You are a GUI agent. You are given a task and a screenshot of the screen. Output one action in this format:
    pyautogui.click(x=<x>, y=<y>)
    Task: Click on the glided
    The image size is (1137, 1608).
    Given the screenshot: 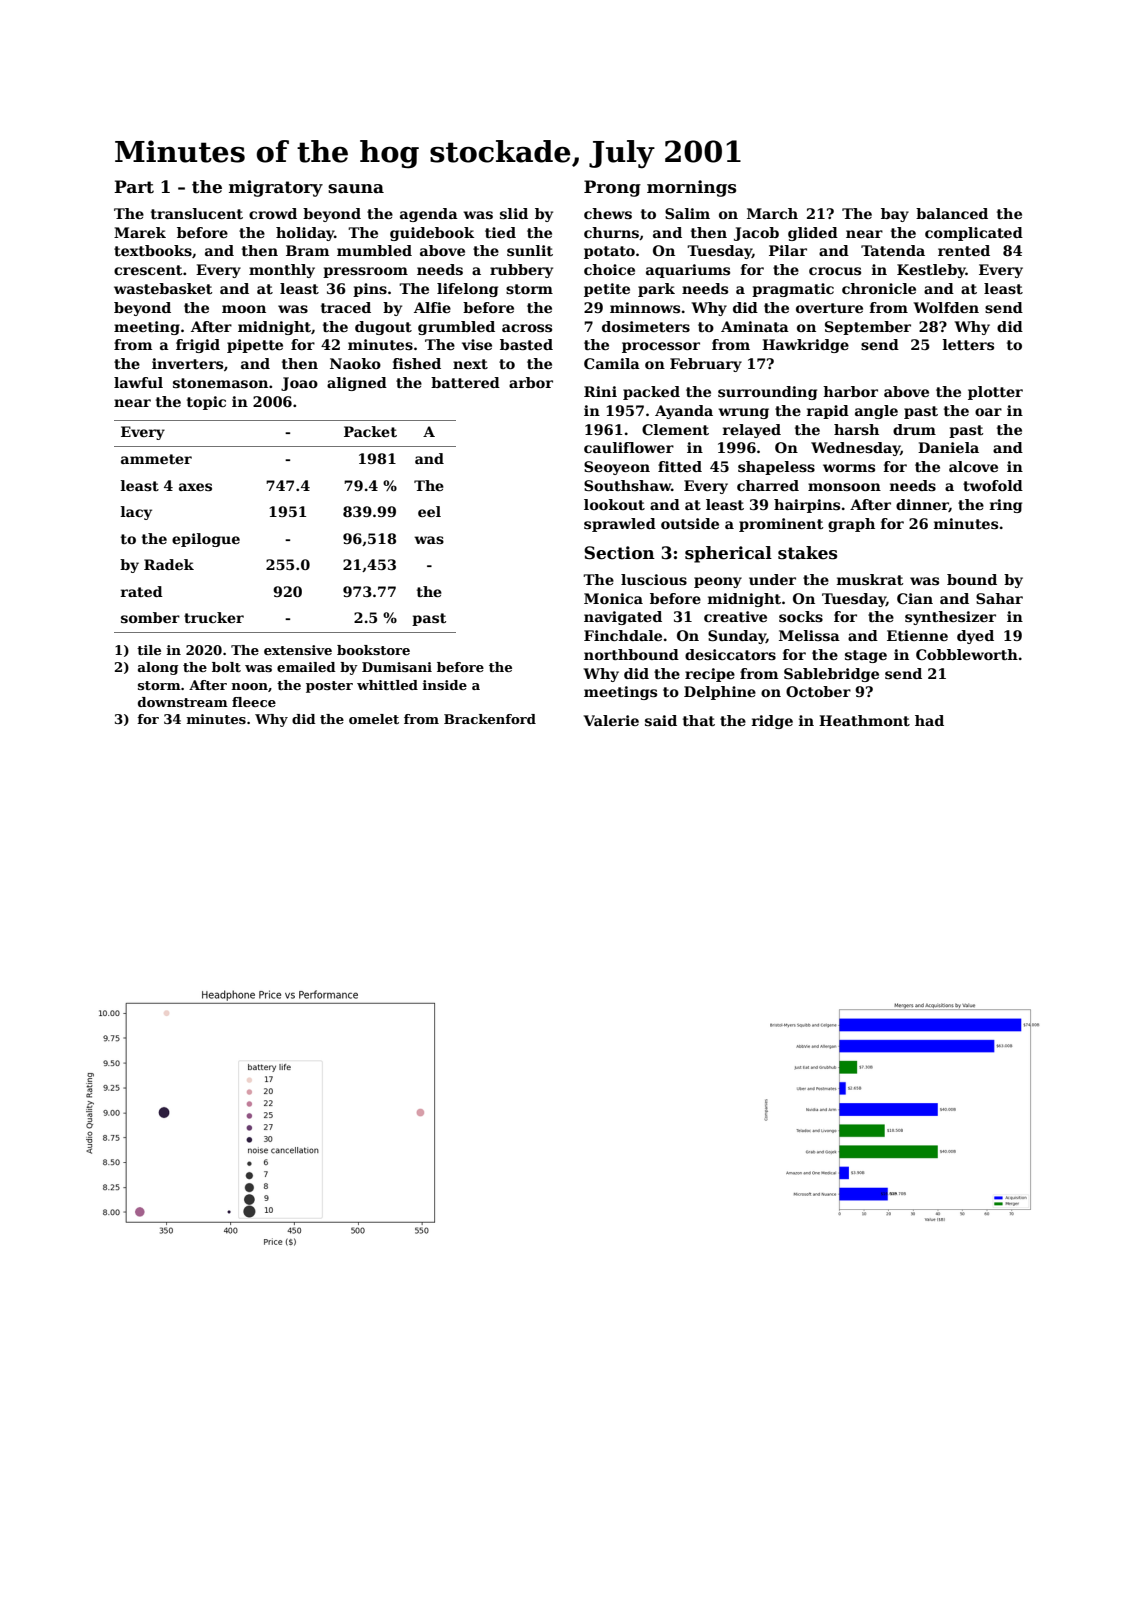 What is the action you would take?
    pyautogui.click(x=813, y=234)
